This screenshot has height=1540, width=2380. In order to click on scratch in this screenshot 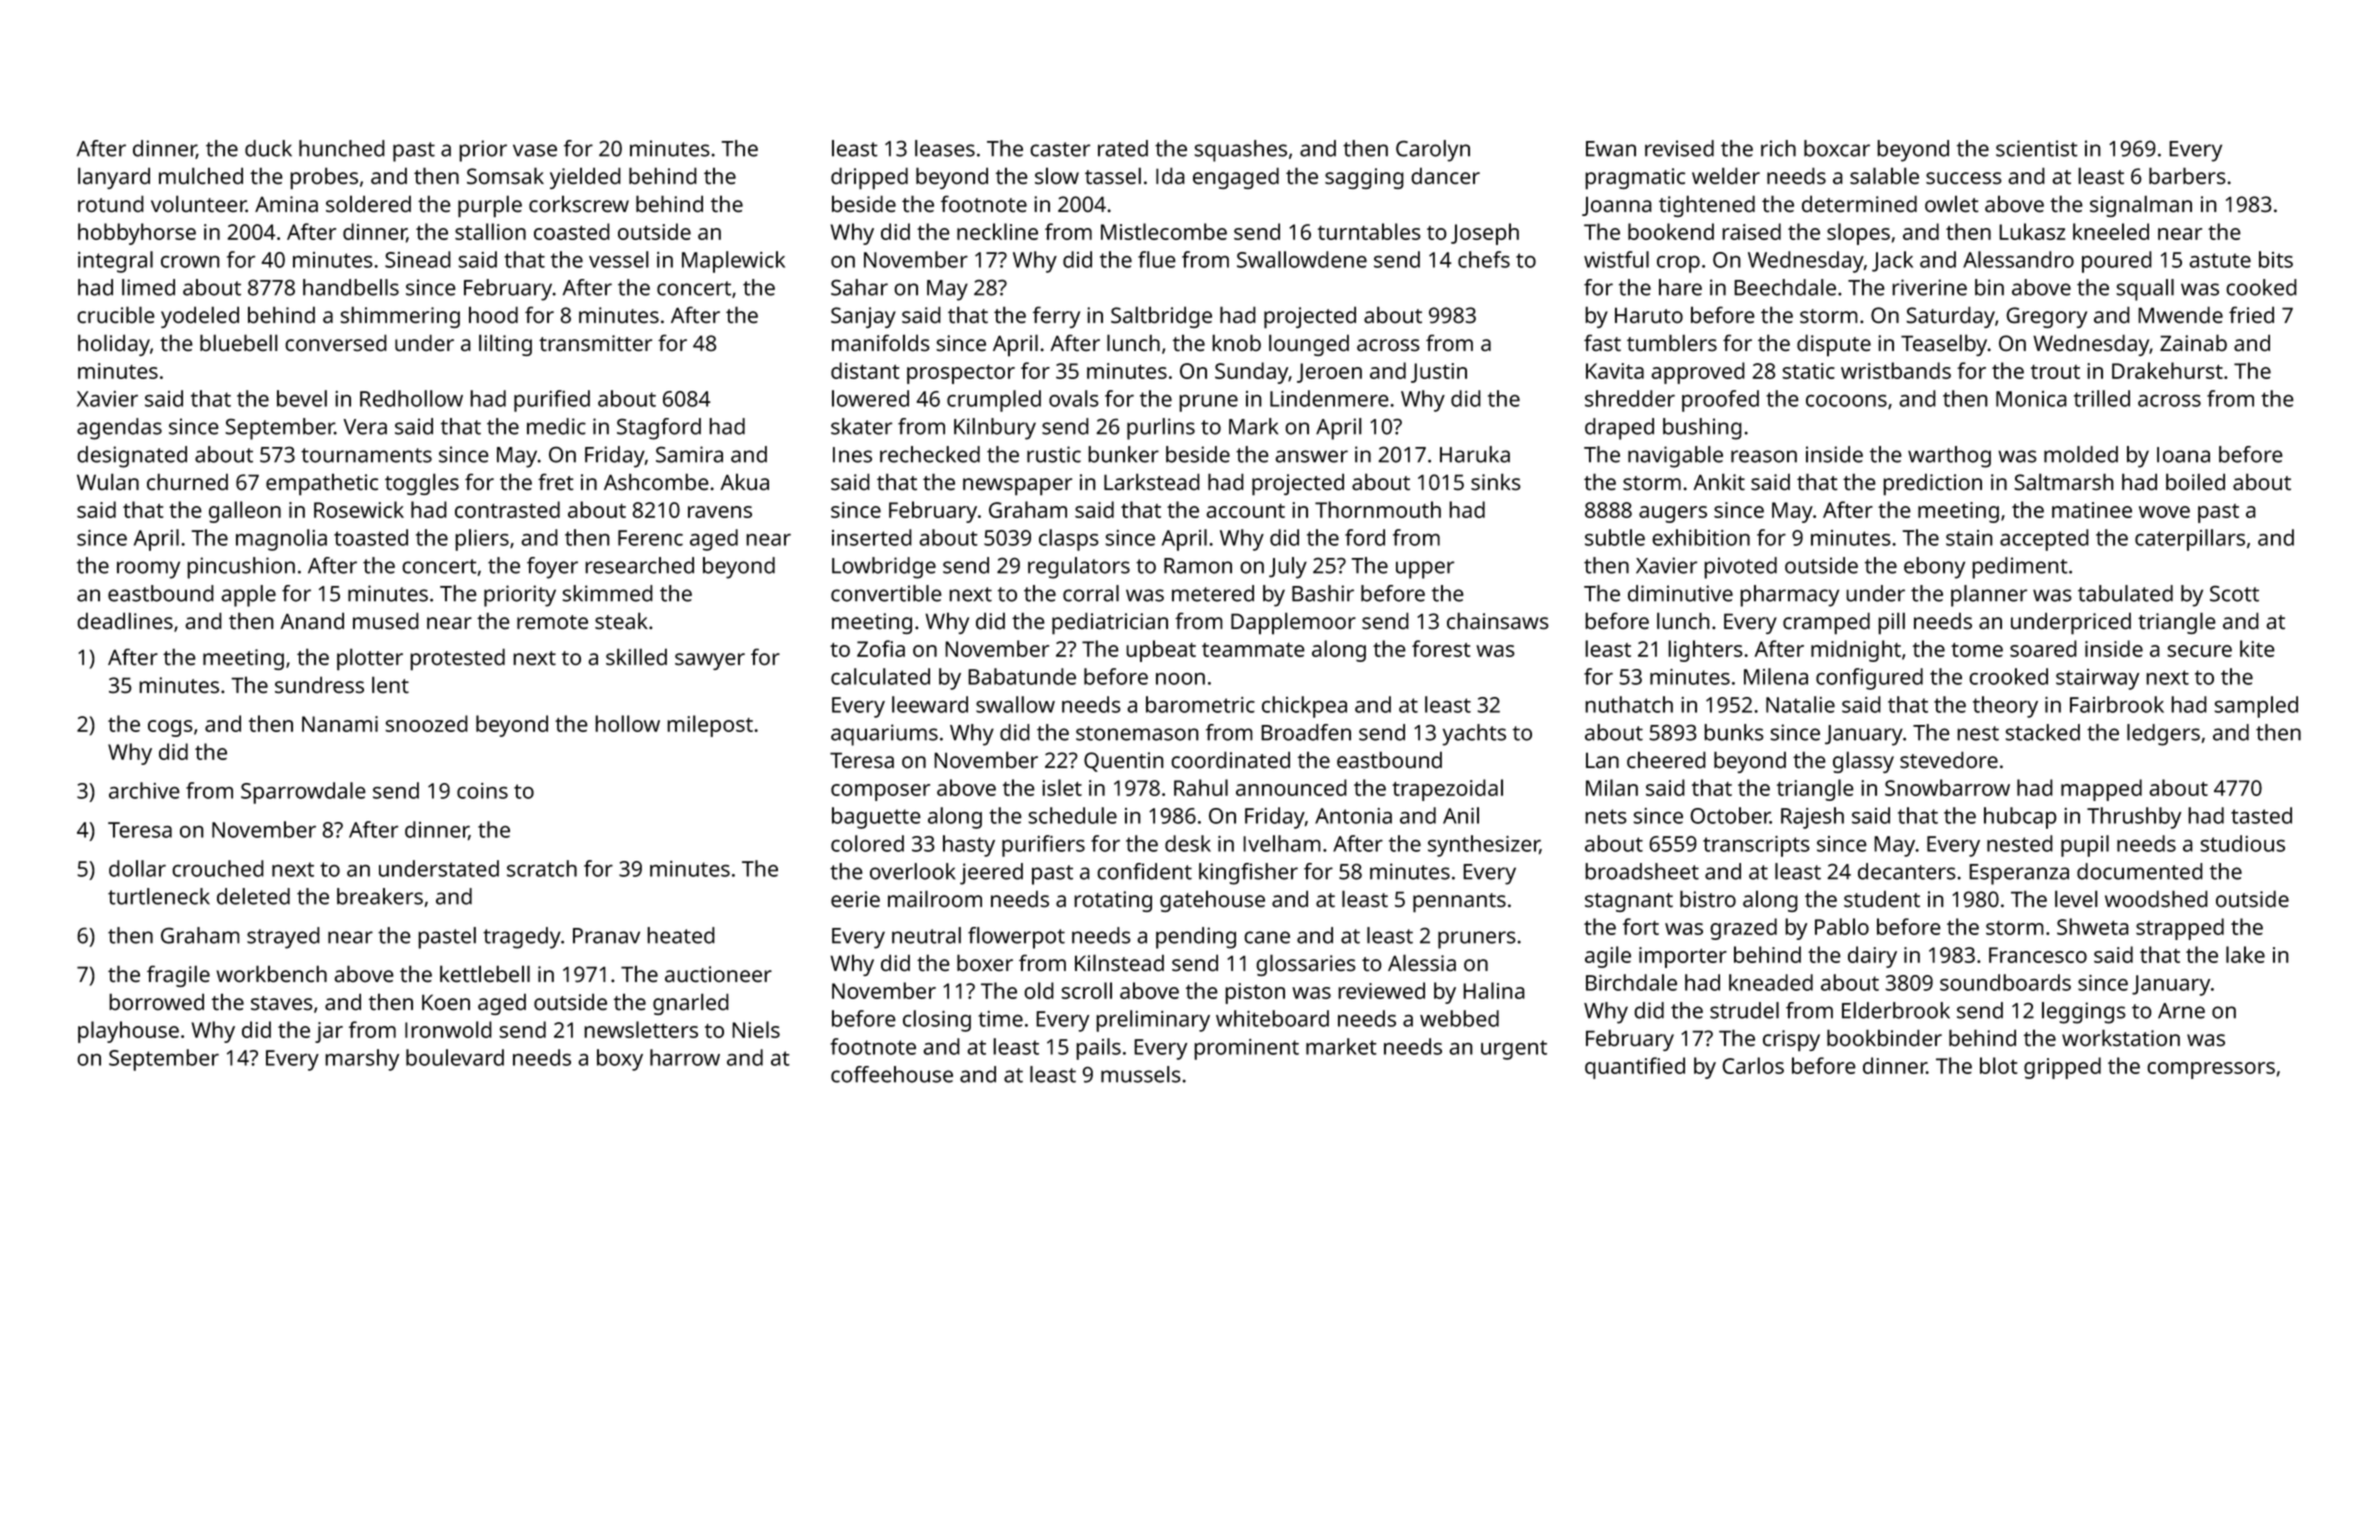, I will do `click(542, 868)`.
